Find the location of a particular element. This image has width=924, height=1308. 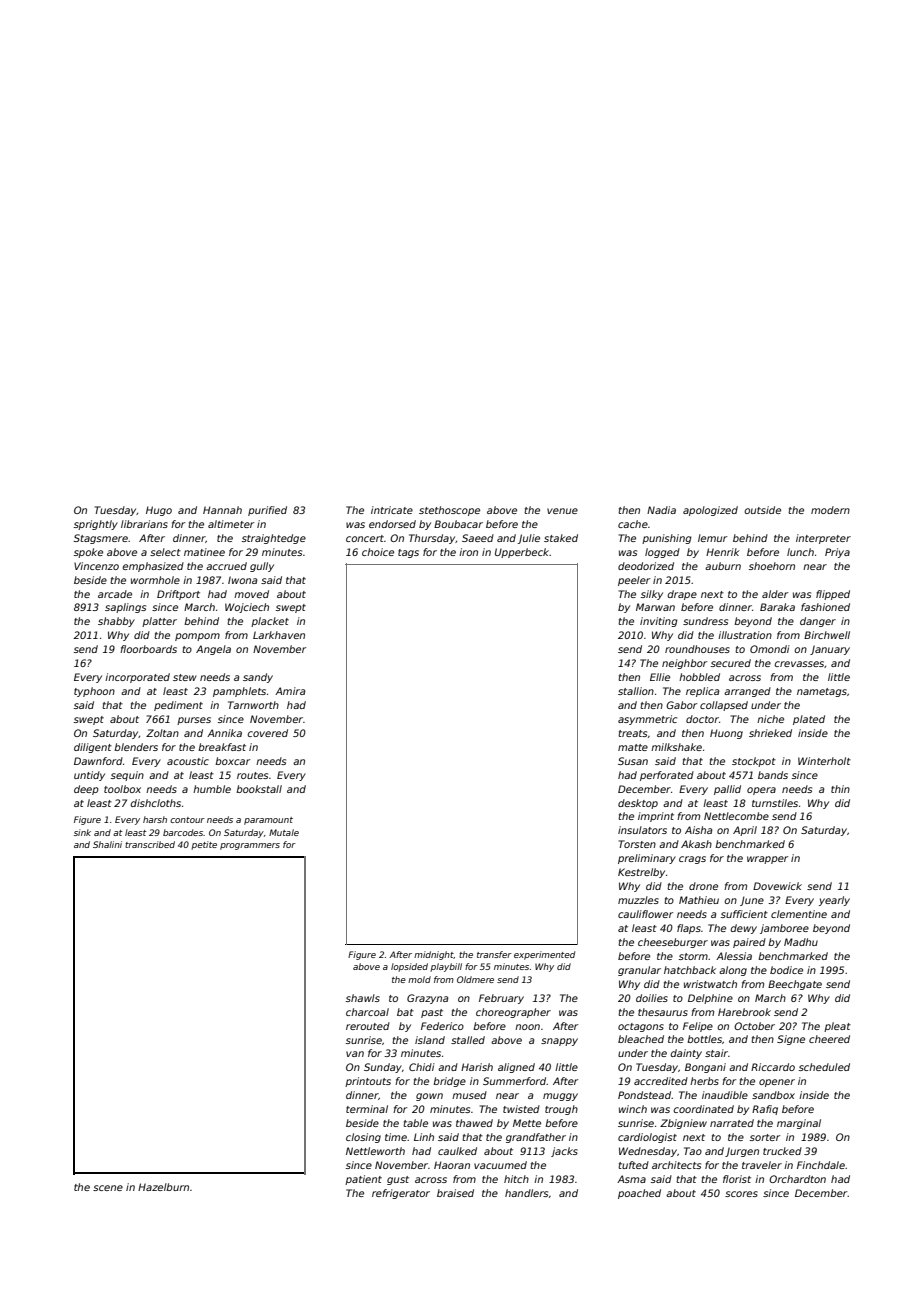

marginal is located at coordinates (799, 1124).
